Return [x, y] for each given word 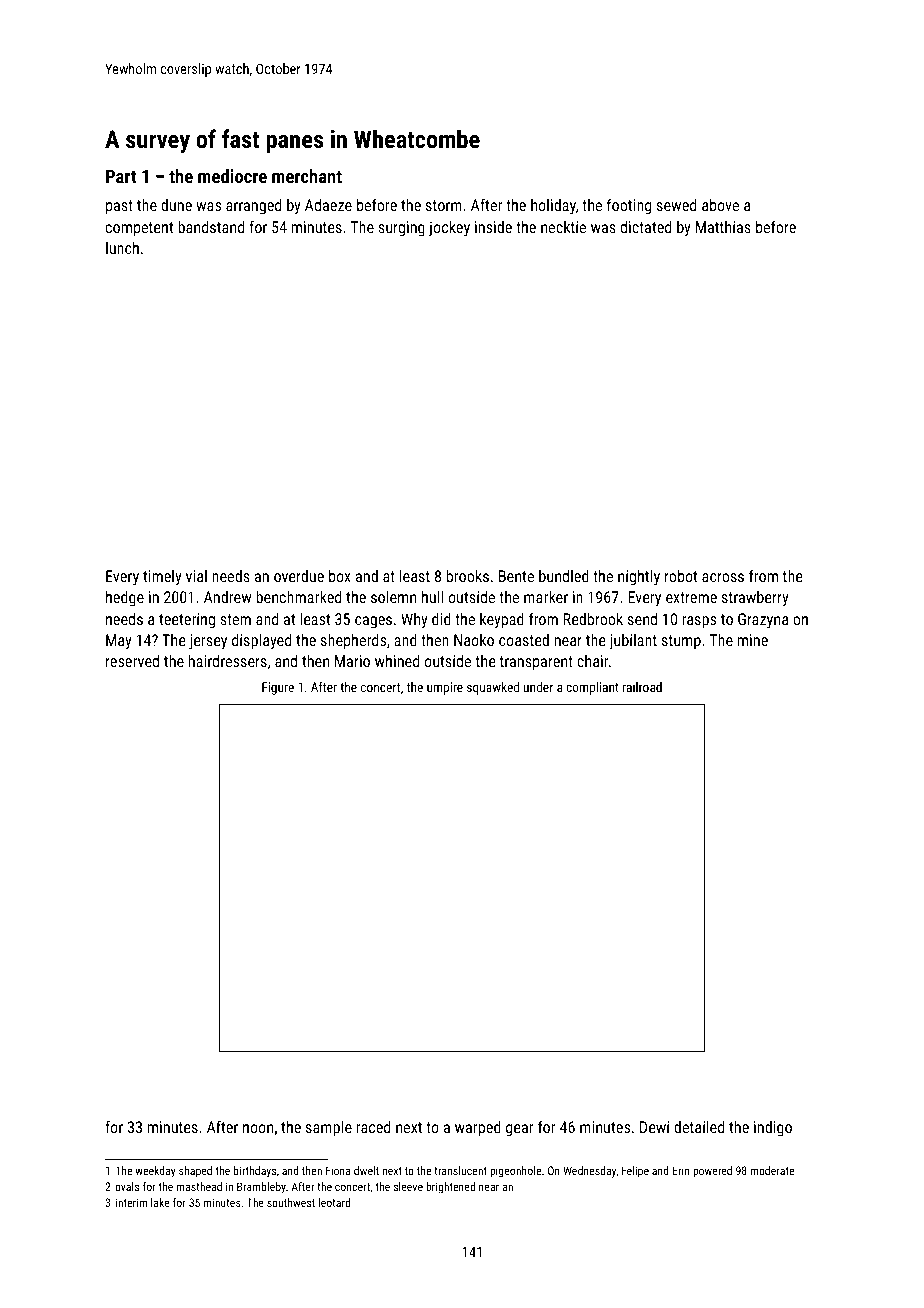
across [723, 577]
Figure [278, 688]
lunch [122, 248]
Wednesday [589, 1172]
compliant [592, 688]
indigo [773, 1129]
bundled [564, 576]
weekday [155, 1172]
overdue [299, 576]
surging [402, 229]
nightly [639, 578]
